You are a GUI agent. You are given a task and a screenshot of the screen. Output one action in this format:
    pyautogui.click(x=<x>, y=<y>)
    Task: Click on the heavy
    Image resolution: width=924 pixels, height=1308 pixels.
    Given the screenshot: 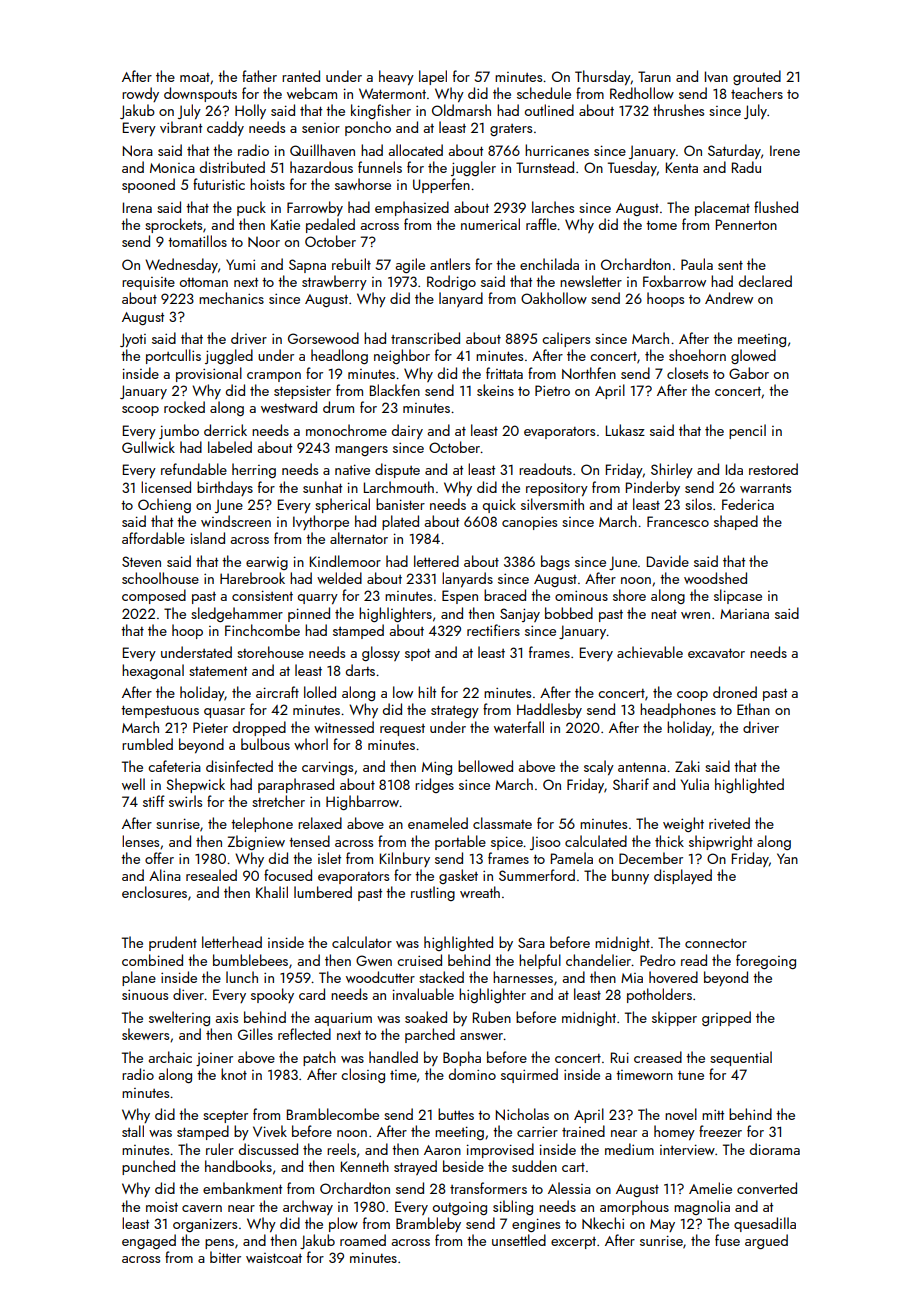 What is the action you would take?
    pyautogui.click(x=396, y=77)
